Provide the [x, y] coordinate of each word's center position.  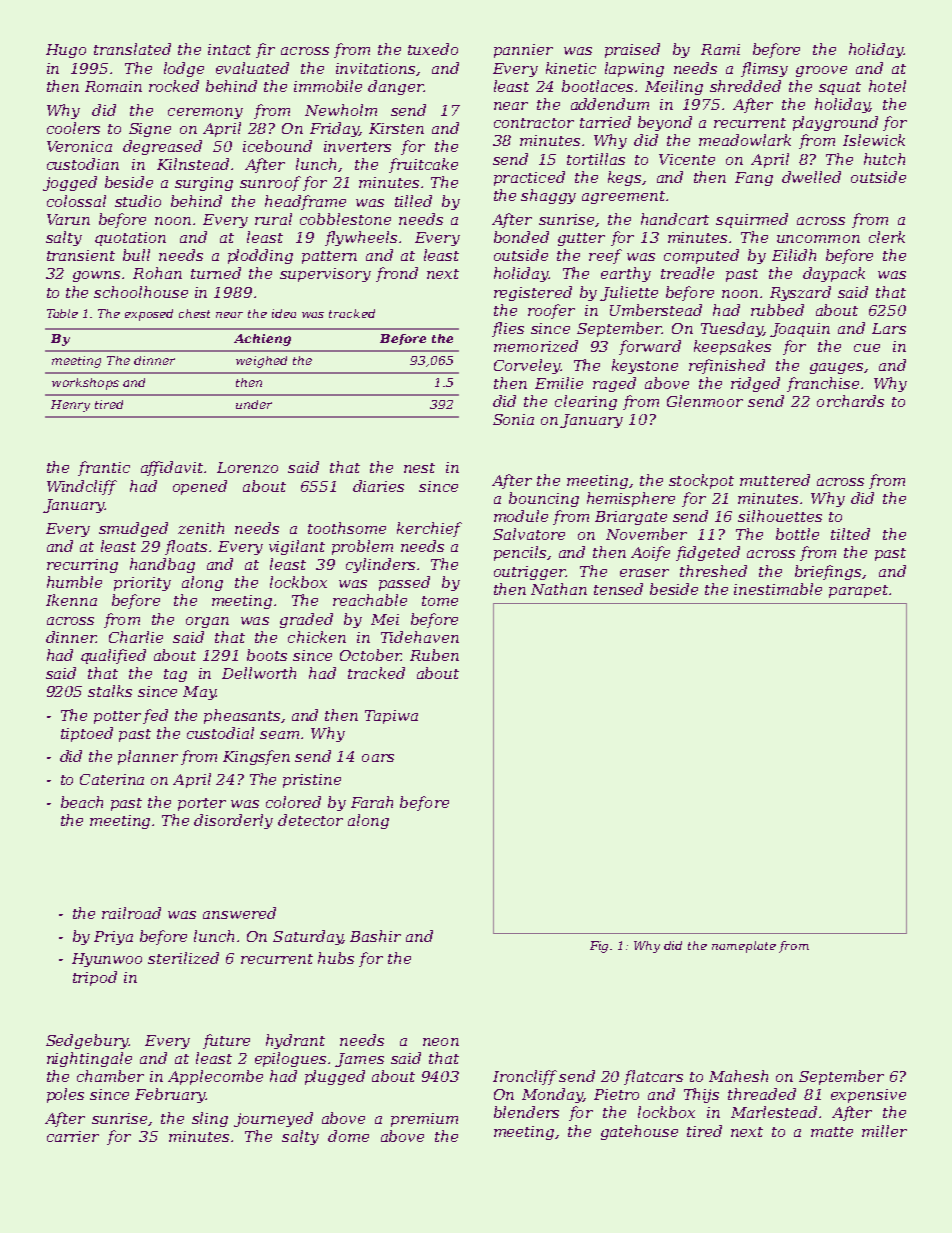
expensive [868, 1096]
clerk [887, 237]
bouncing [544, 499]
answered [239, 913]
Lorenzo [247, 467]
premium [424, 1120]
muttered [775, 480]
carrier [73, 1136]
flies [508, 329]
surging [204, 184]
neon [441, 1042]
